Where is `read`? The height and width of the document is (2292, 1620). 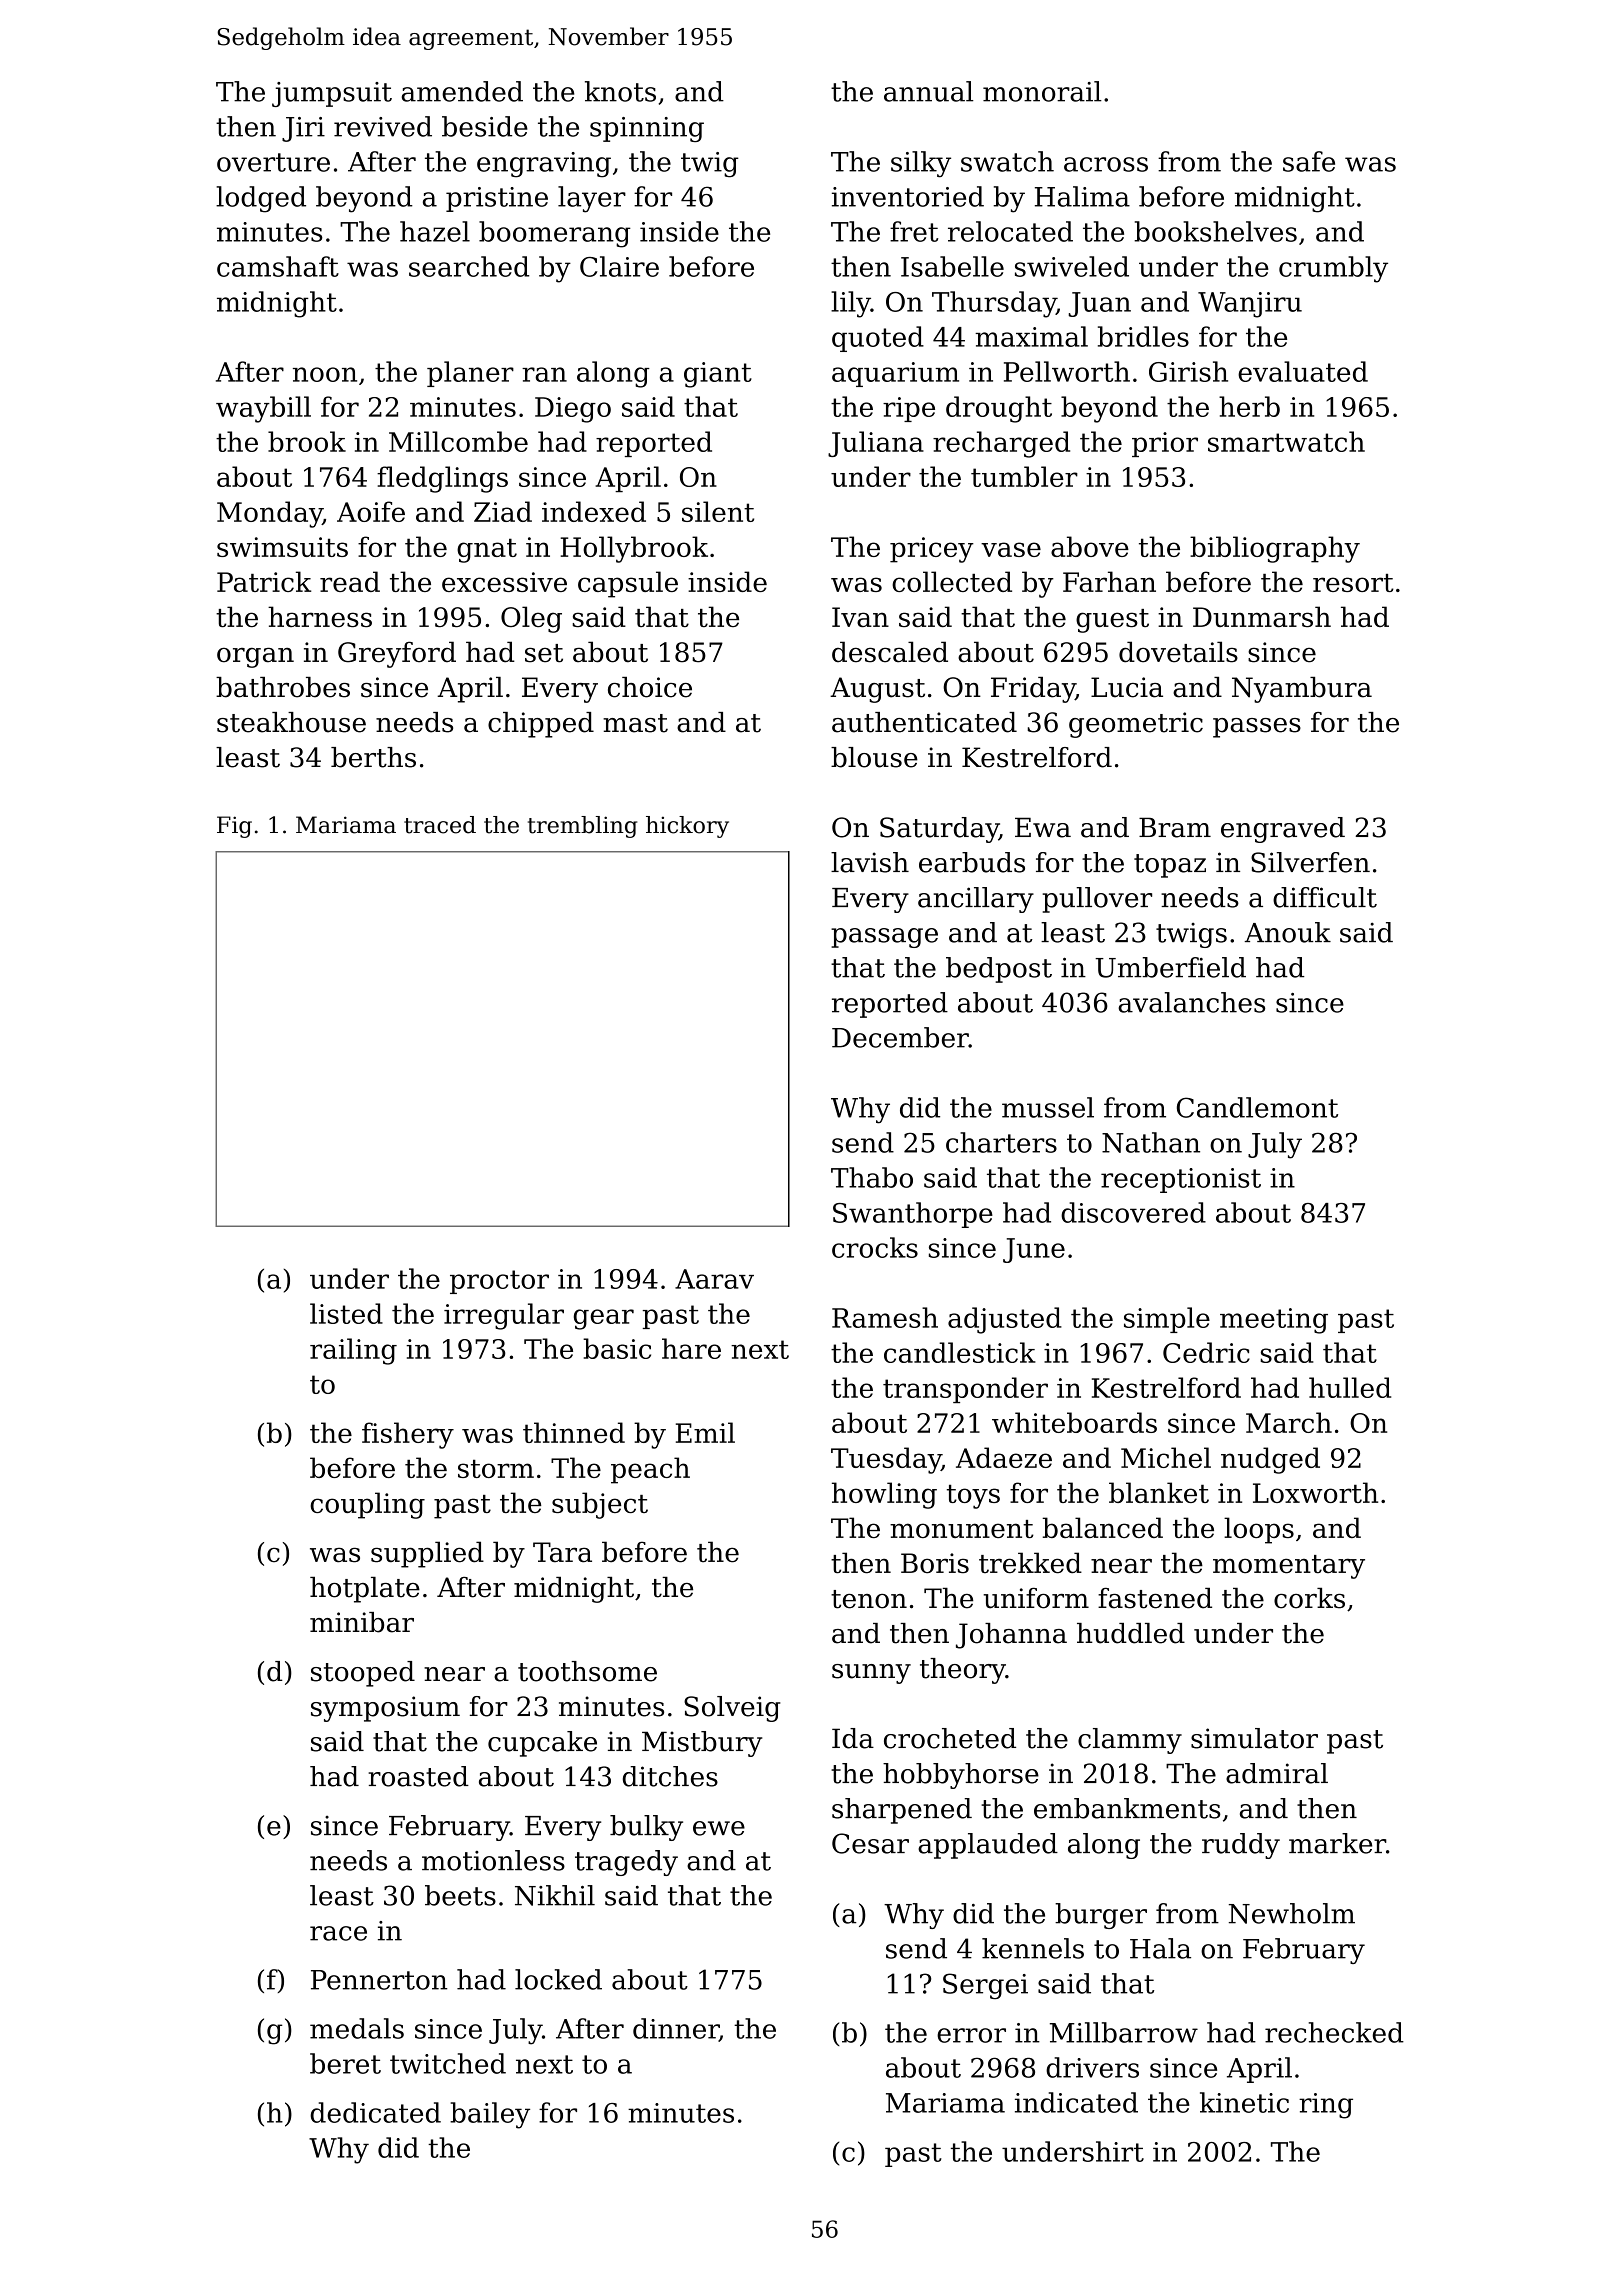
read is located at coordinates (350, 581).
